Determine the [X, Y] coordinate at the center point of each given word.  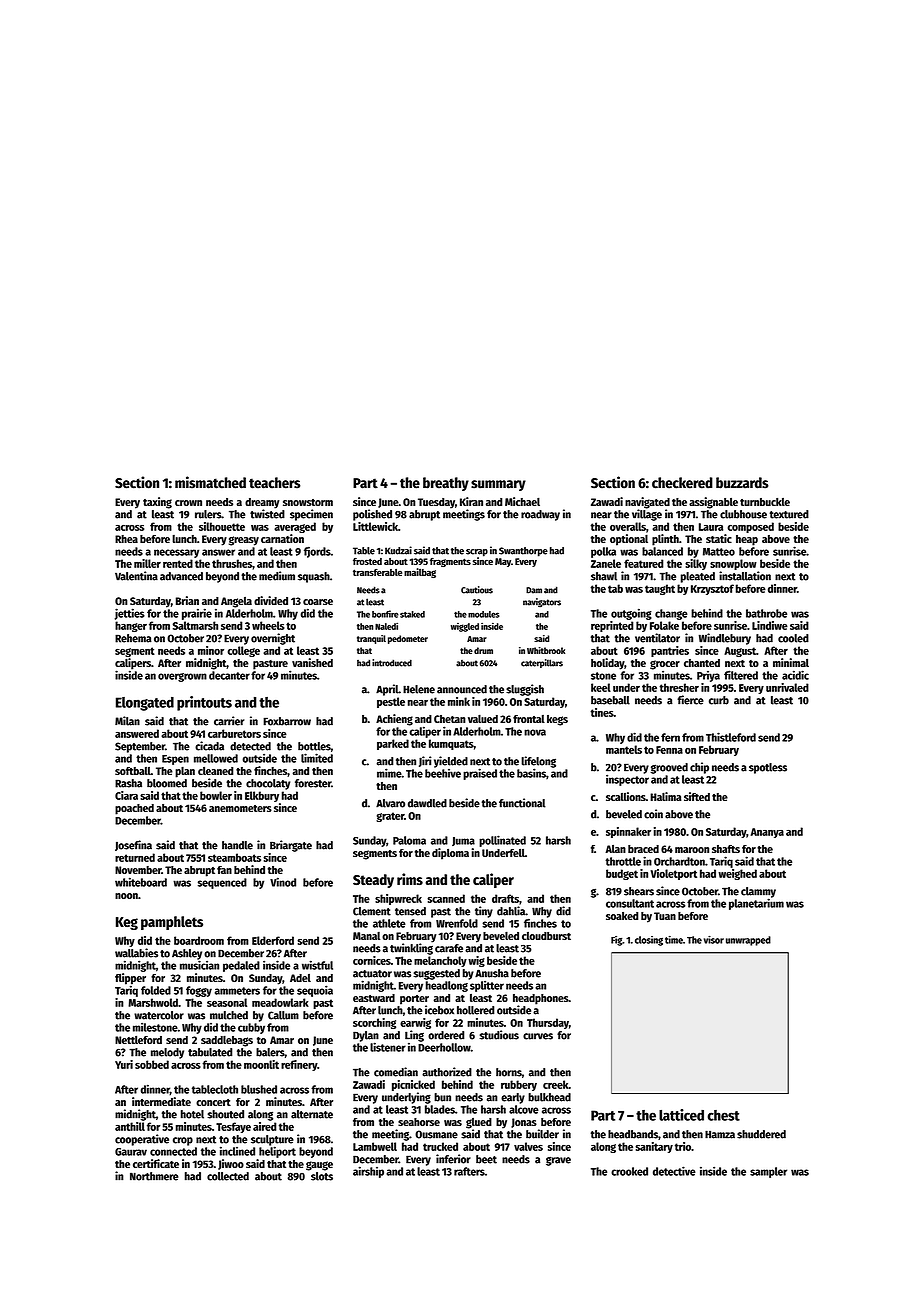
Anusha [492, 973]
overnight [273, 639]
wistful [317, 965]
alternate [312, 1114]
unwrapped [748, 941]
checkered [682, 483]
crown [188, 503]
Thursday [548, 1023]
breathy [446, 484]
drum [483, 650]
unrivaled [787, 687]
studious [499, 1035]
